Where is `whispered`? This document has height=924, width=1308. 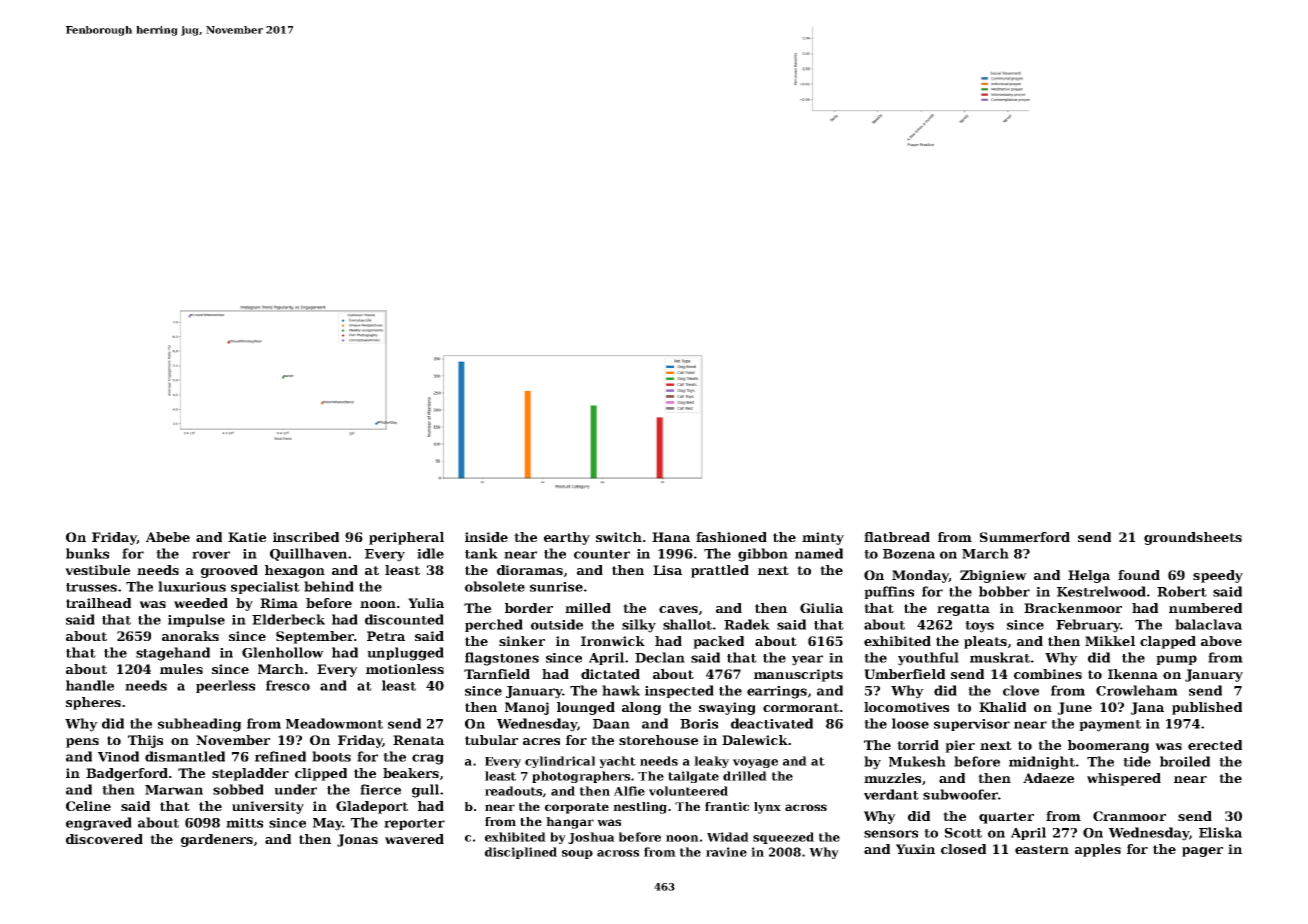
whispered is located at coordinates (1124, 779).
